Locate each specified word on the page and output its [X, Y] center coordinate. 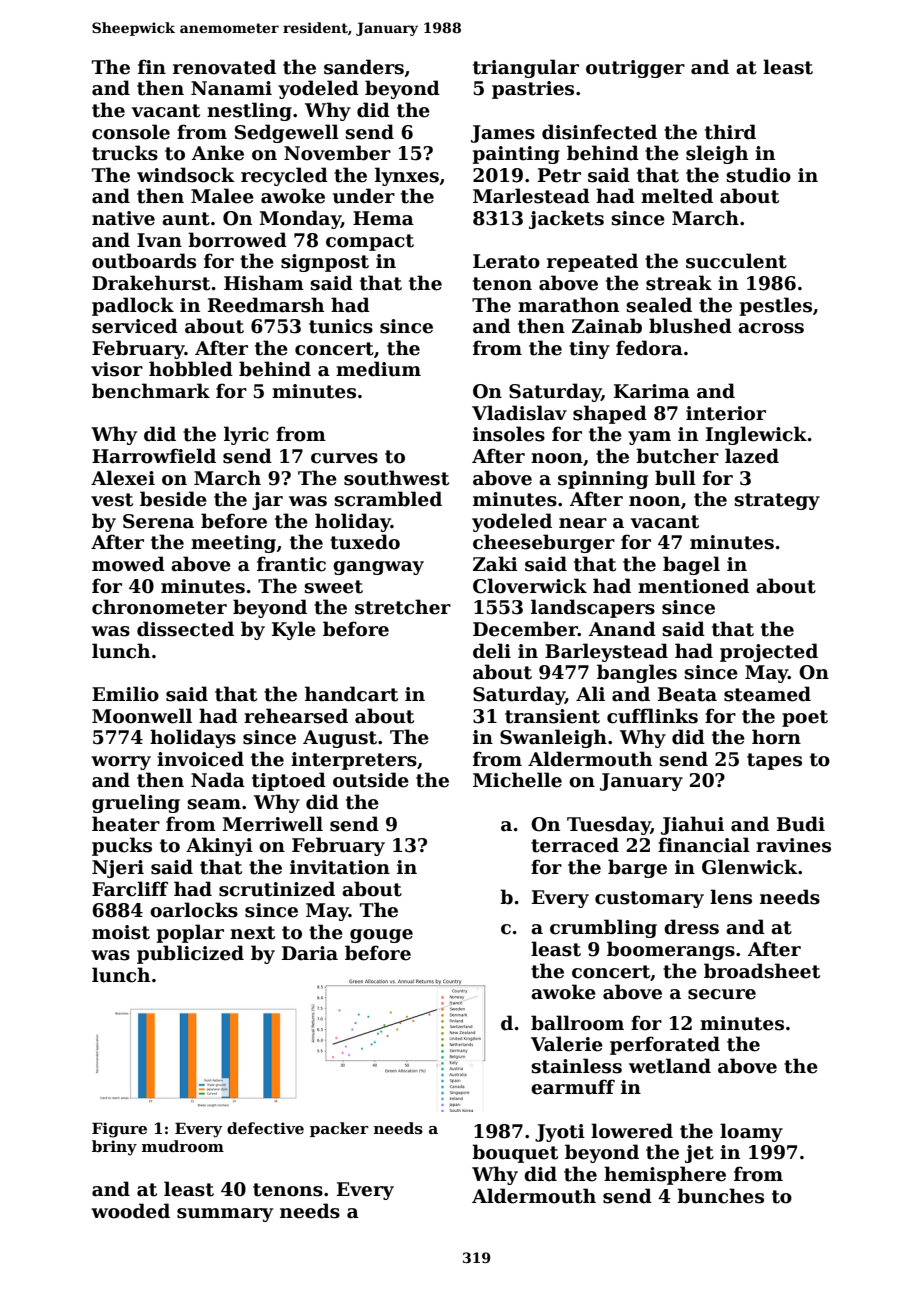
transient [552, 716]
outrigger [635, 69]
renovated [224, 67]
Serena [158, 521]
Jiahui [692, 825]
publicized [190, 954]
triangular [526, 68]
